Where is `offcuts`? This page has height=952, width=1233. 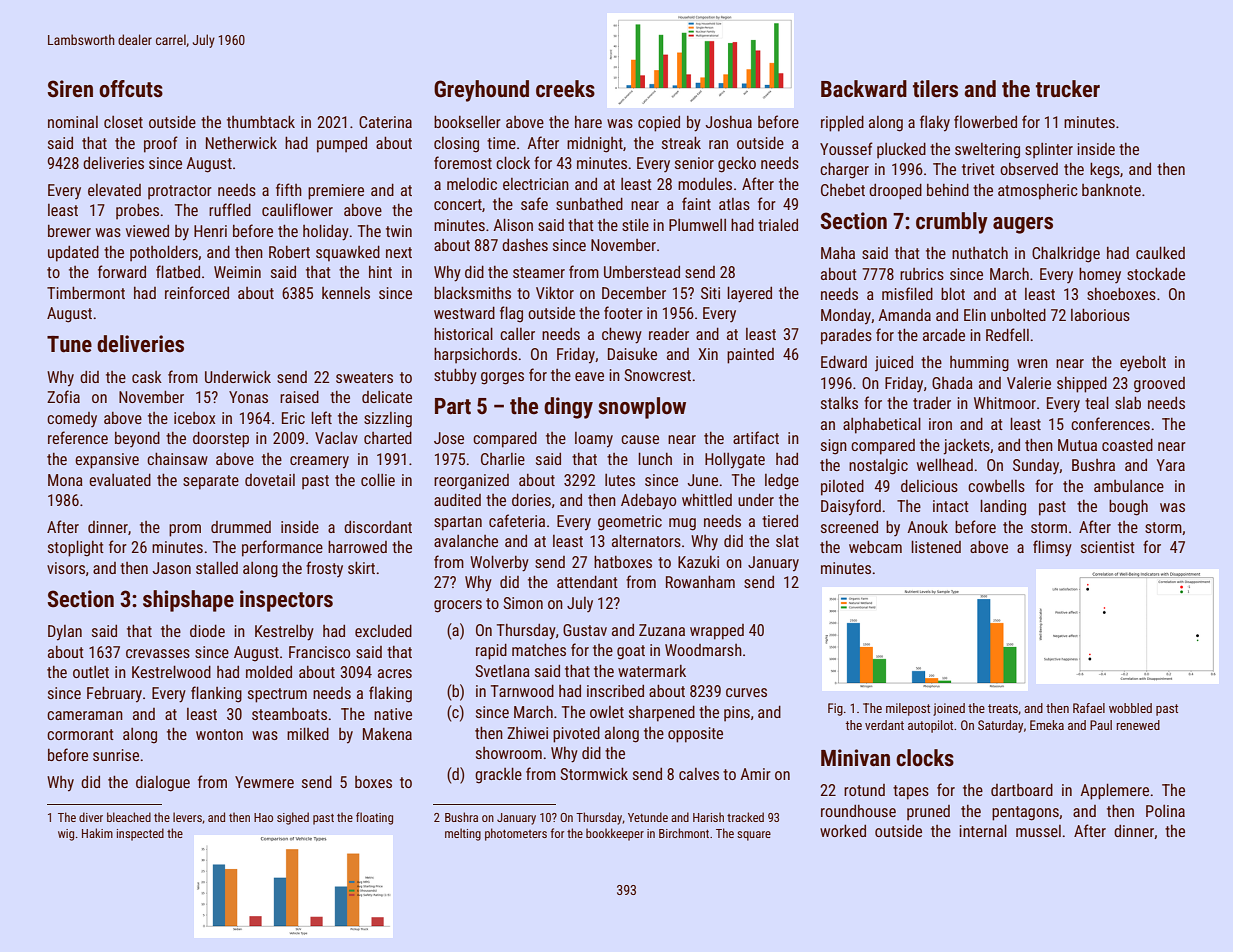
offcuts is located at coordinates (131, 89).
